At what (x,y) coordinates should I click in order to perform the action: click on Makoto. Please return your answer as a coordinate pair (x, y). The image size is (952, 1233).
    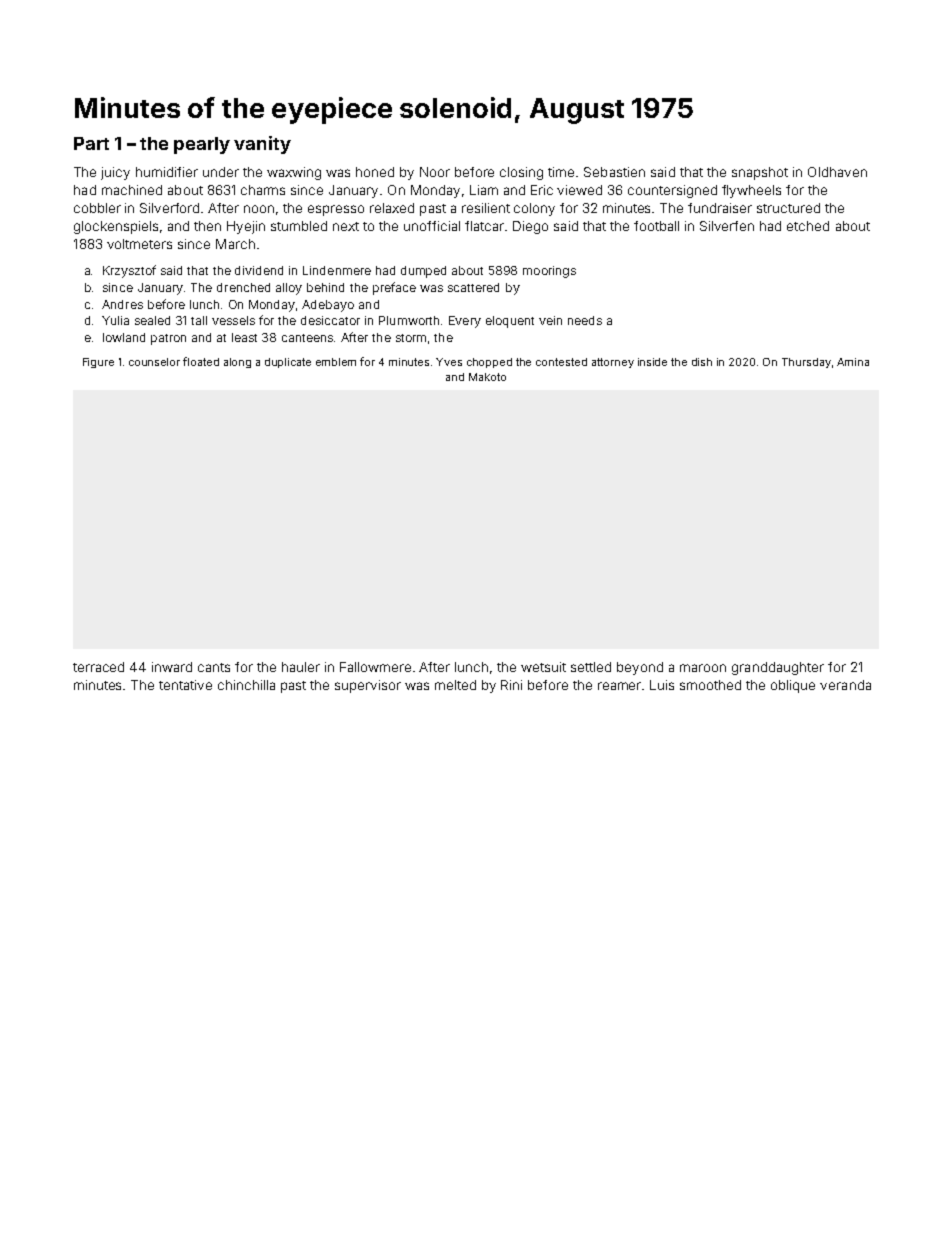
    Looking at the image, I should click on (487, 377).
